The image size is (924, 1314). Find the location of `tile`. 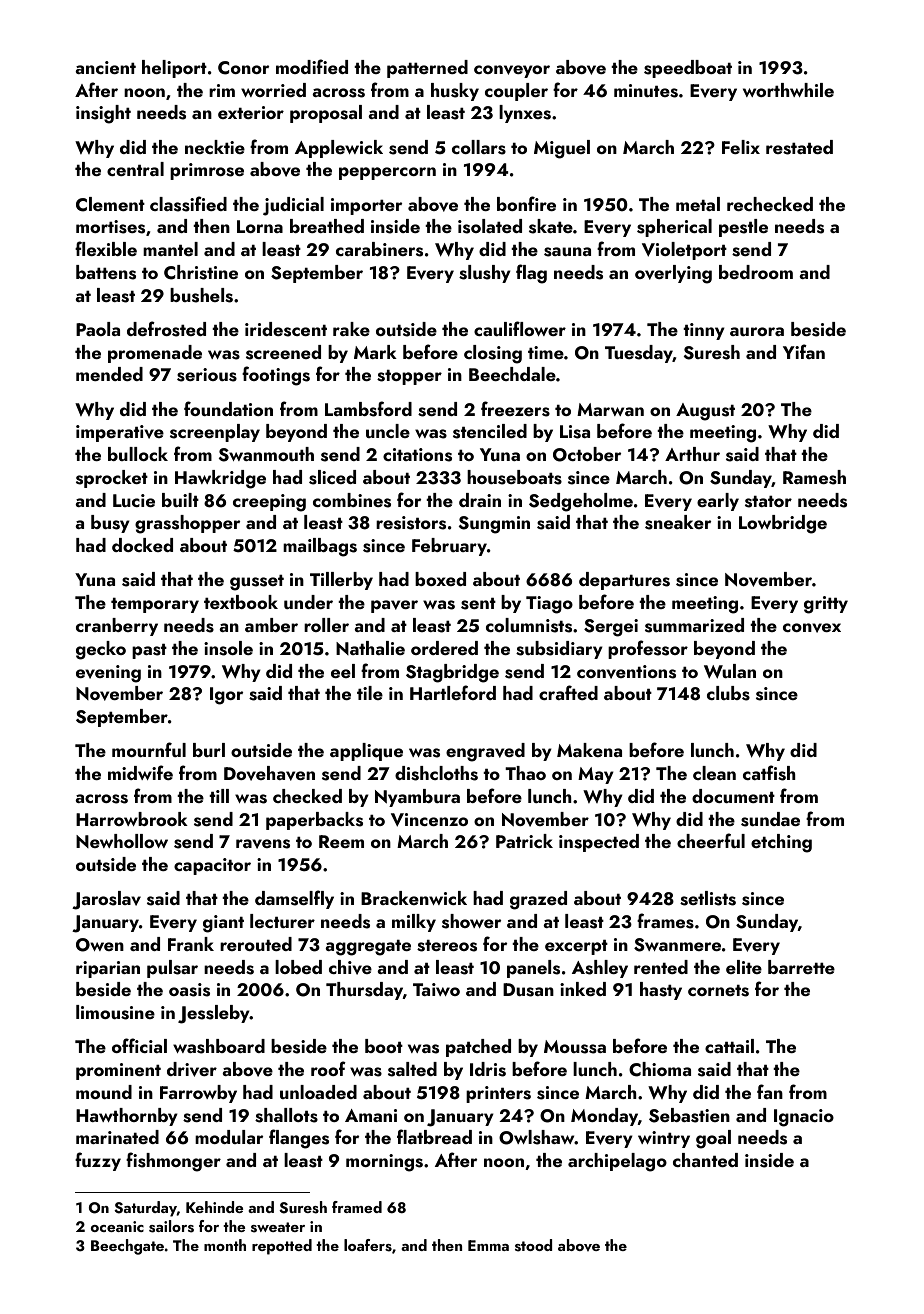

tile is located at coordinates (370, 693).
